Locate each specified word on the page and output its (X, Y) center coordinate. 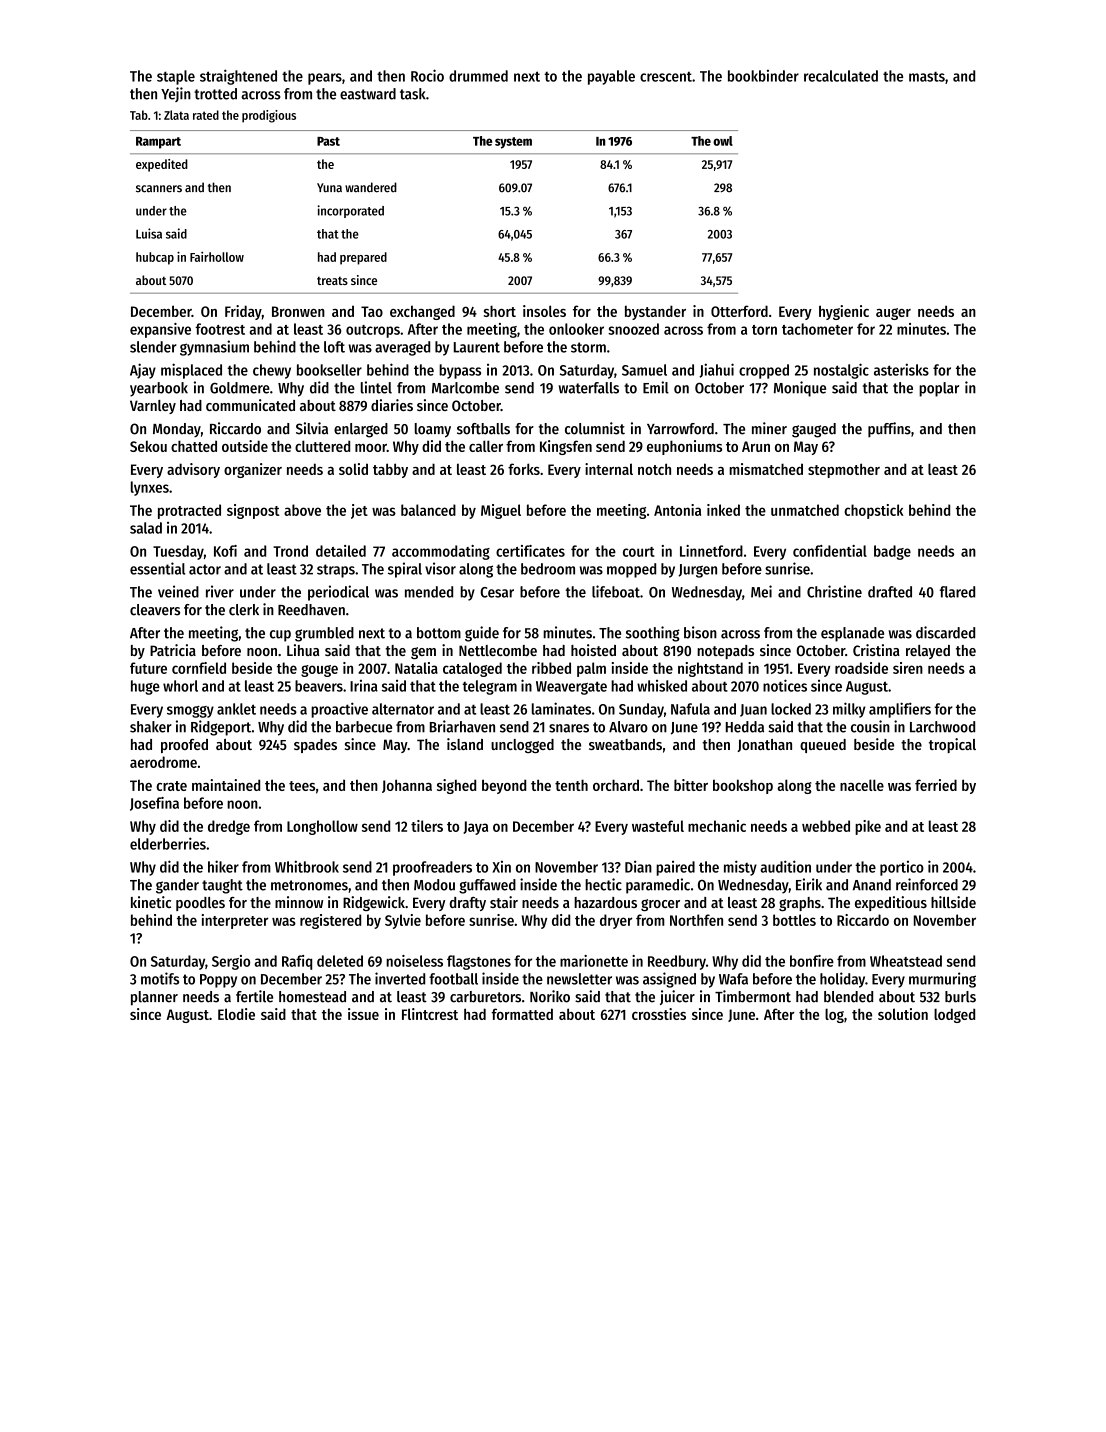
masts (927, 77)
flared (957, 592)
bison (700, 632)
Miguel (501, 511)
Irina (364, 686)
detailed (341, 551)
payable (611, 77)
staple (176, 77)
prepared (363, 258)
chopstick (874, 511)
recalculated (841, 76)
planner (154, 998)
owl (723, 141)
